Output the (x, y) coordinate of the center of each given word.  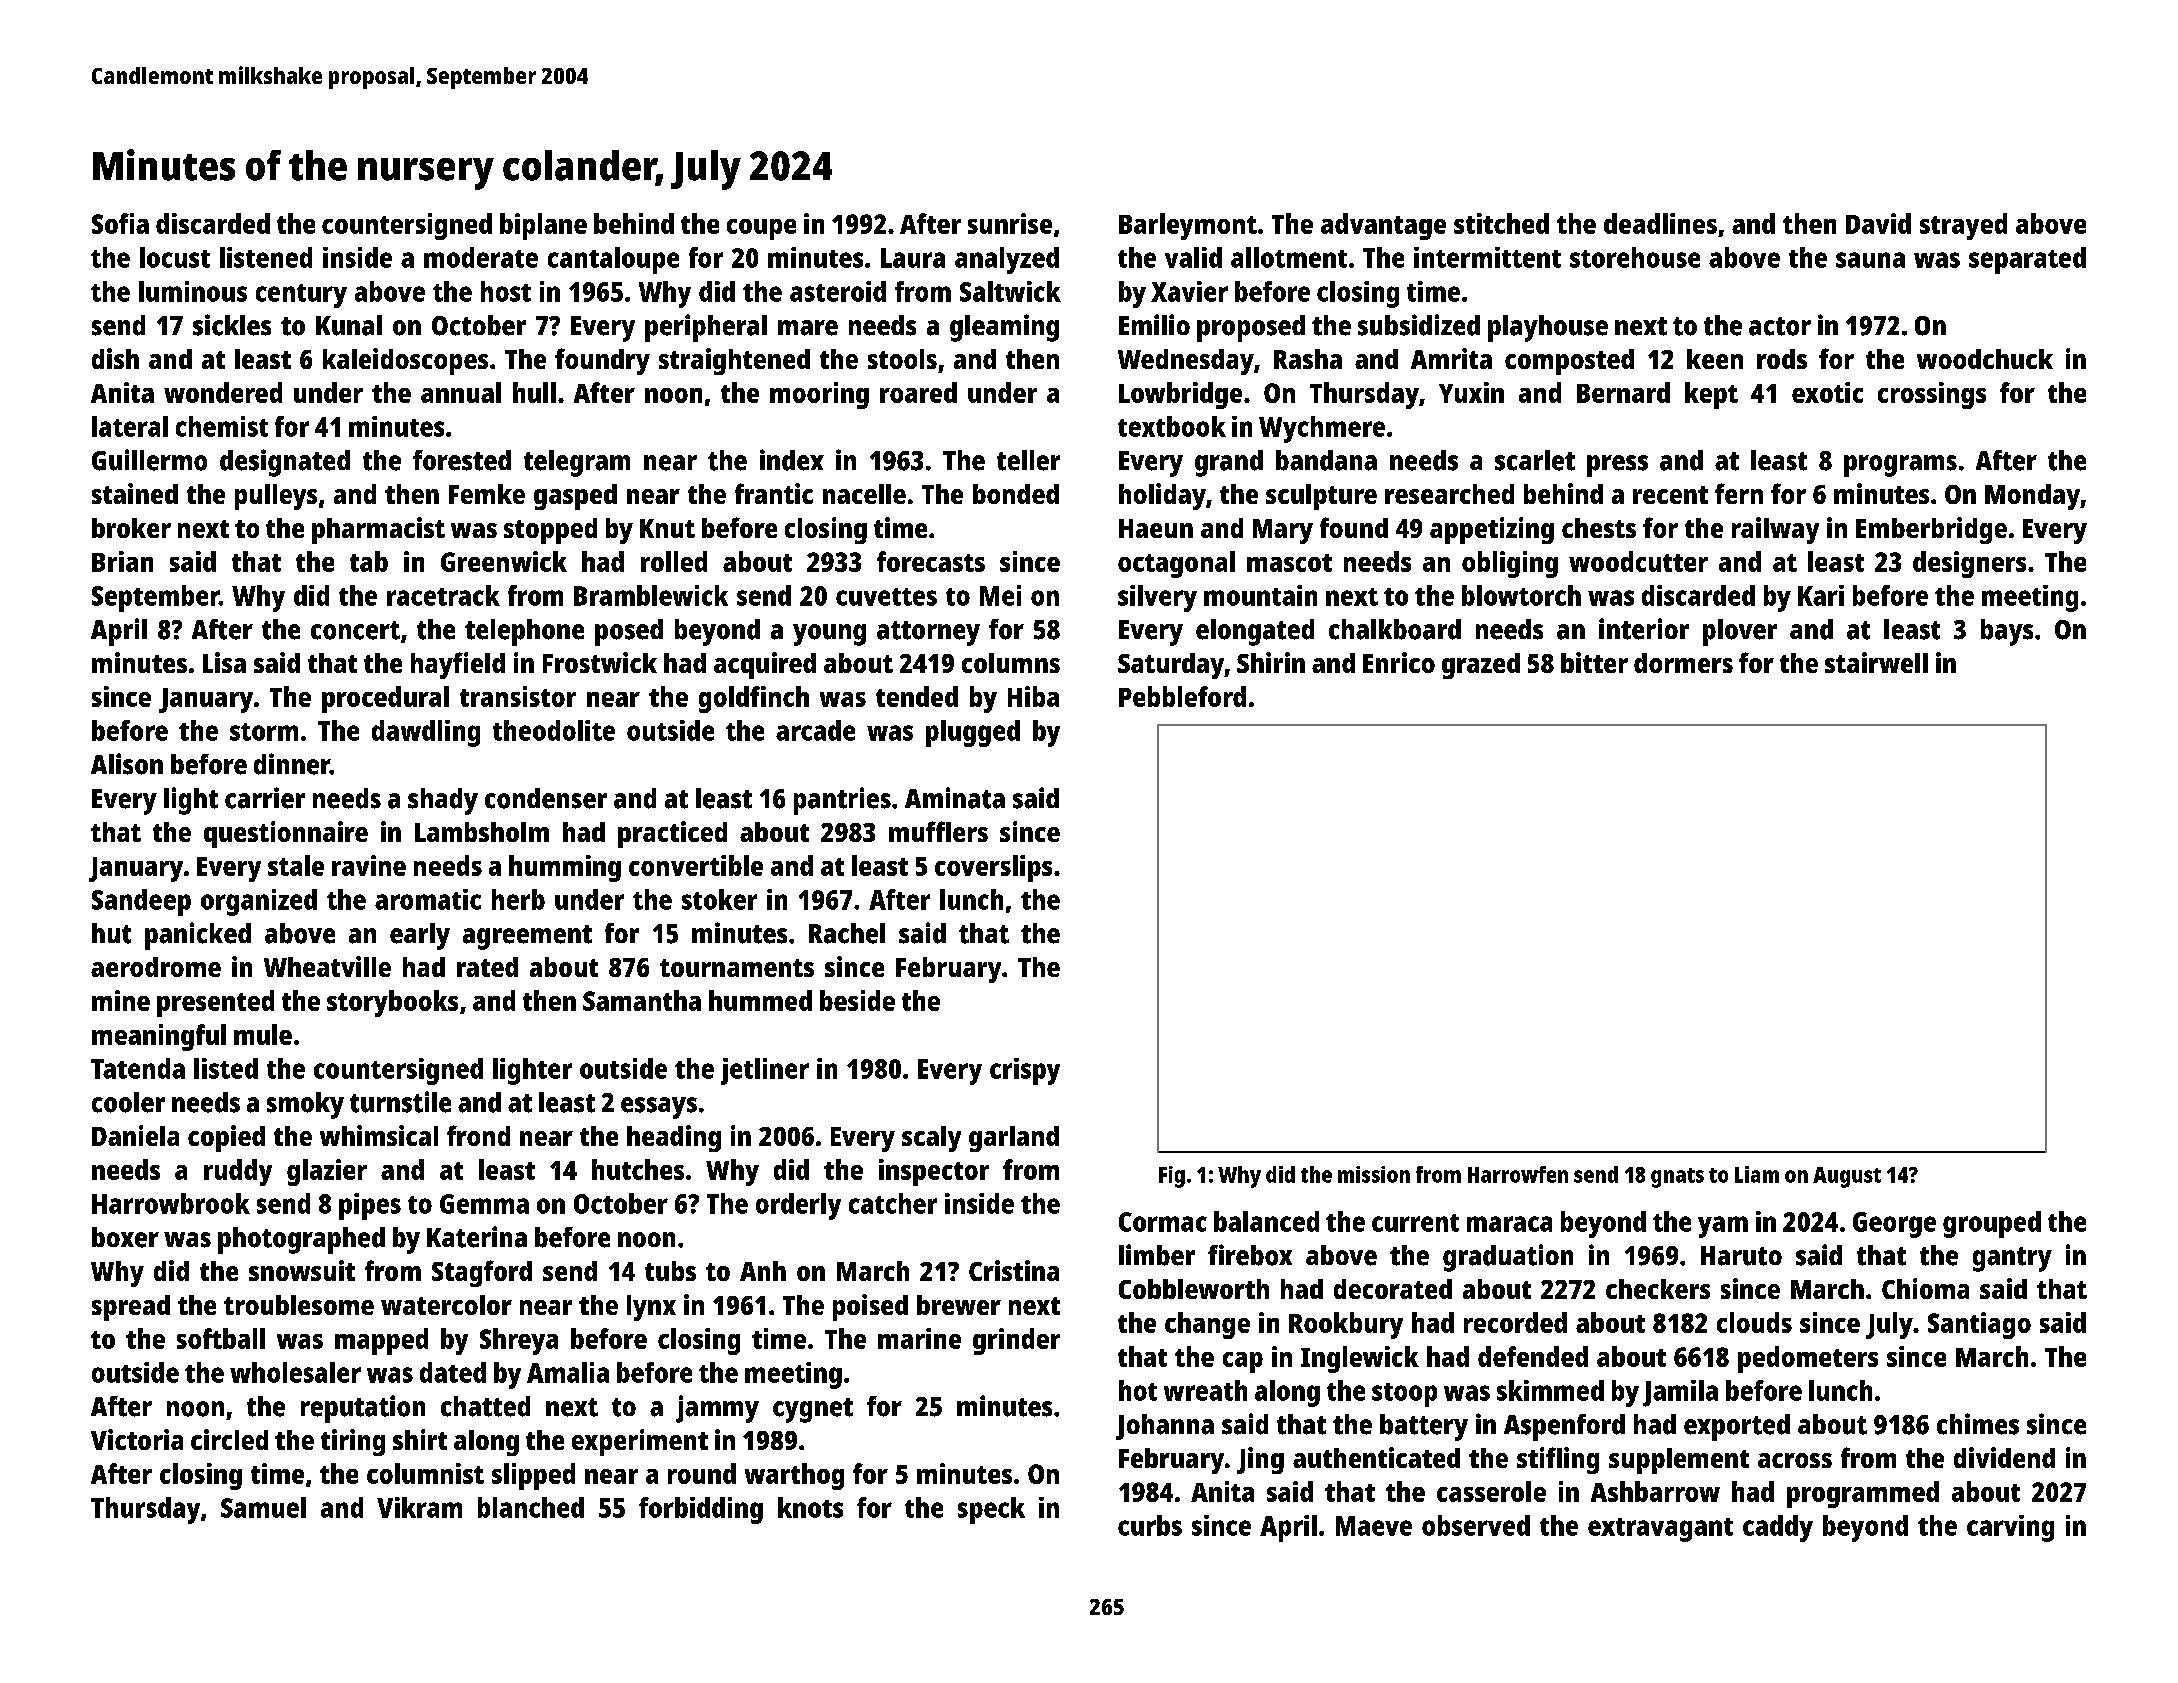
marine (919, 1338)
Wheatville (327, 966)
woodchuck (1985, 359)
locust (175, 257)
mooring (819, 395)
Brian (122, 561)
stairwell (1876, 662)
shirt (420, 1439)
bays (2007, 632)
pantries (842, 801)
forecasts (931, 561)
